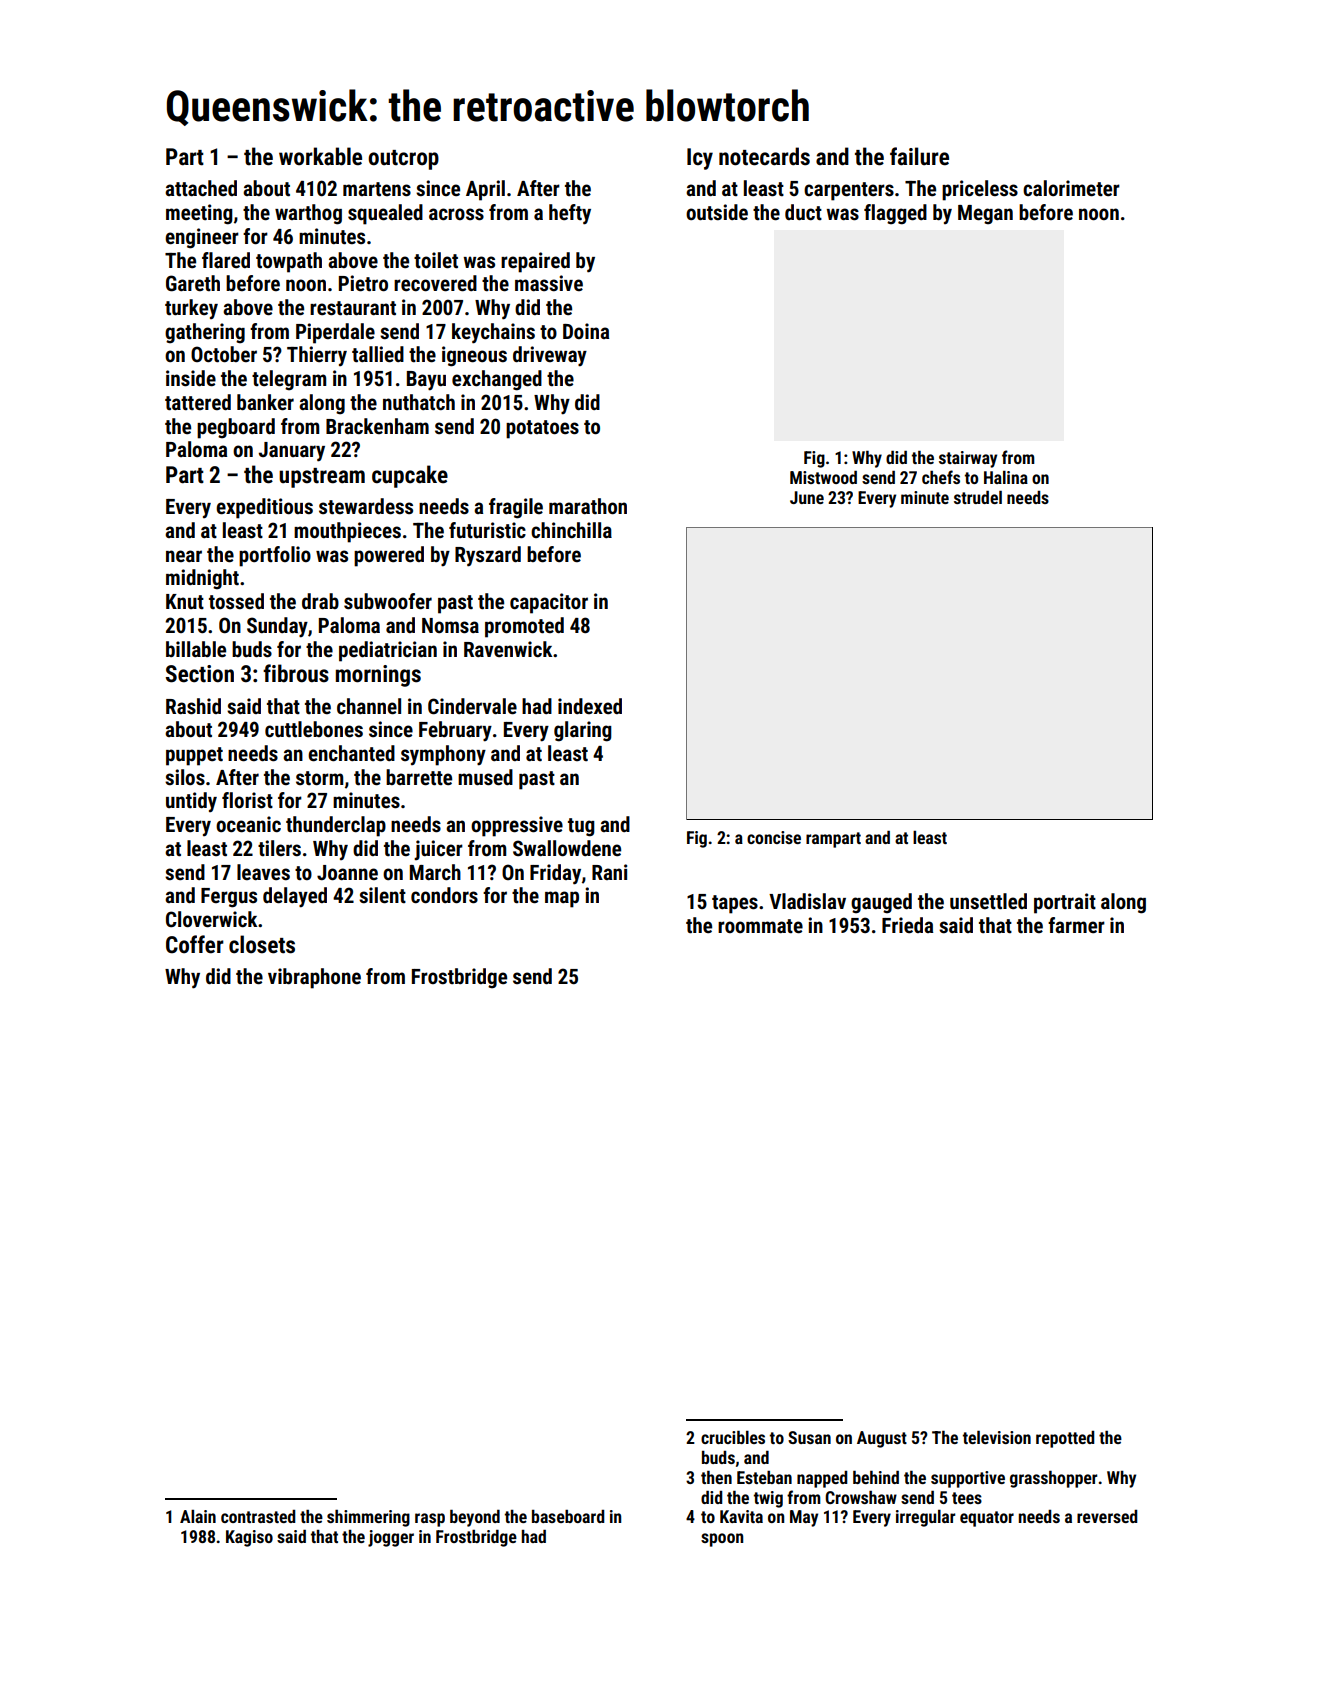 The height and width of the screenshot is (1705, 1318). What do you see at coordinates (275, 556) in the screenshot?
I see `portfolio` at bounding box center [275, 556].
